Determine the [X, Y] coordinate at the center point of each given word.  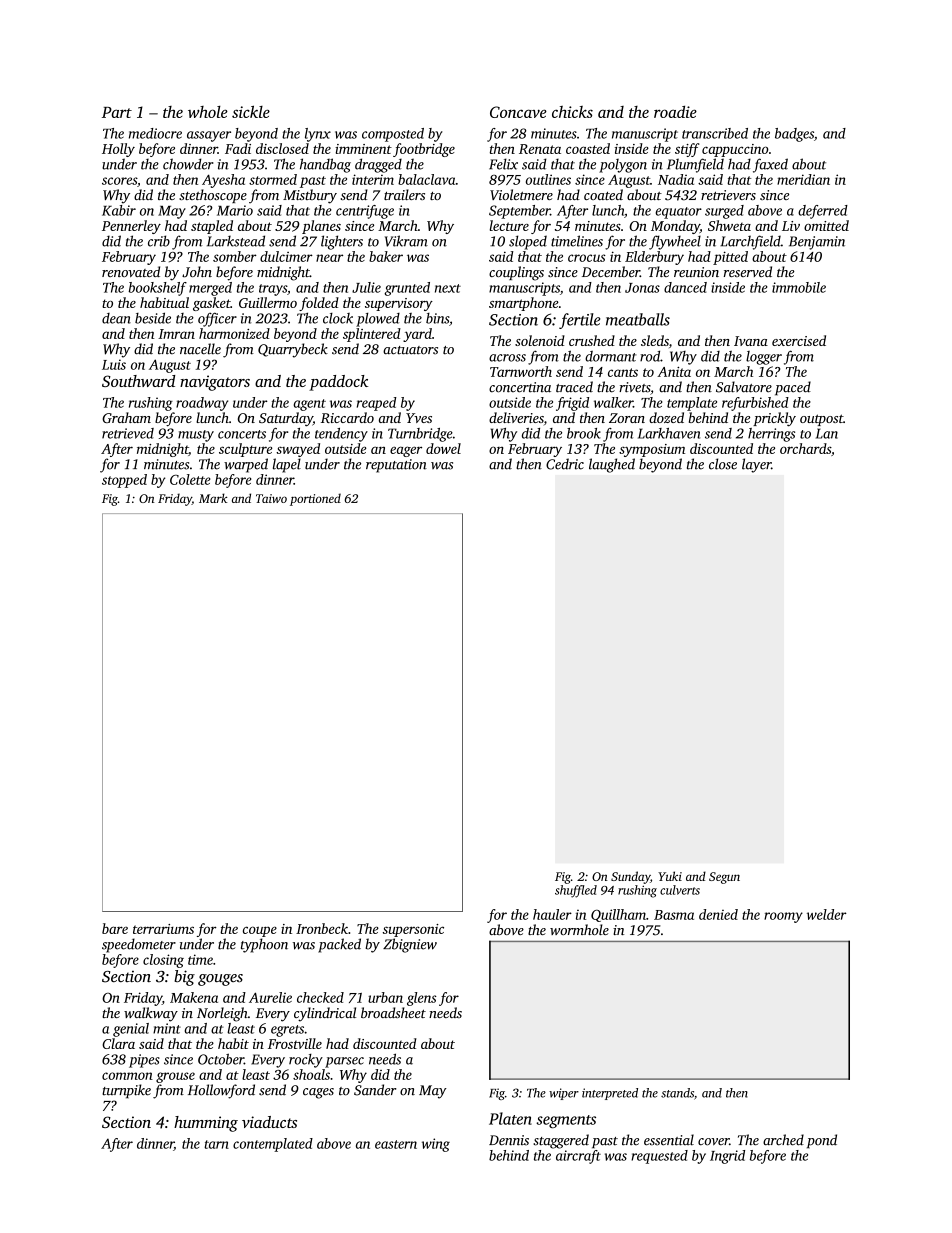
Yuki [670, 876]
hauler [552, 914]
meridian [803, 179]
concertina [520, 387]
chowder [188, 164]
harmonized [234, 333]
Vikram [406, 241]
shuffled [576, 891]
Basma [674, 915]
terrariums [163, 929]
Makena [194, 997]
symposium [652, 450]
